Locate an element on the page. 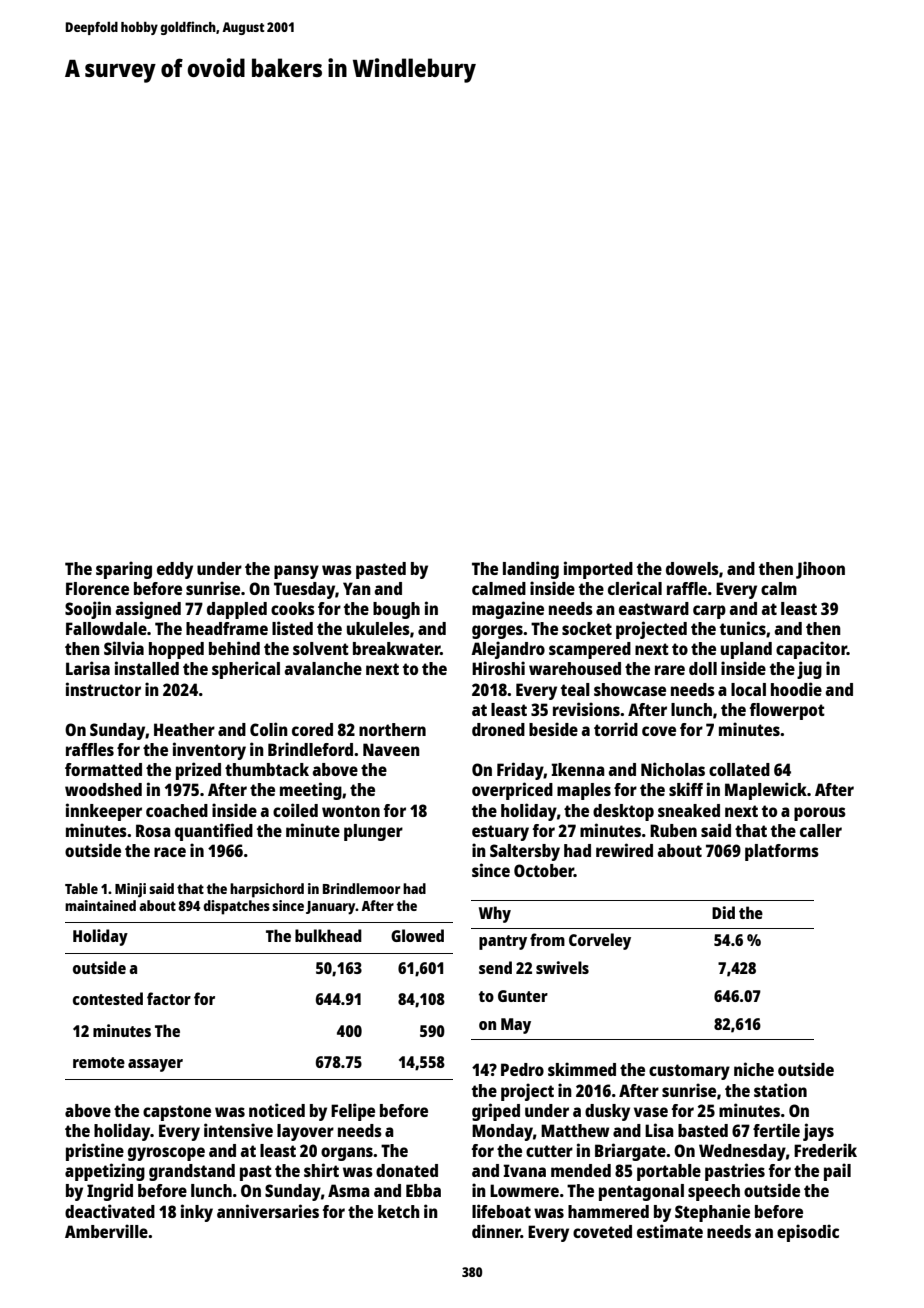  doll is located at coordinates (703, 668).
